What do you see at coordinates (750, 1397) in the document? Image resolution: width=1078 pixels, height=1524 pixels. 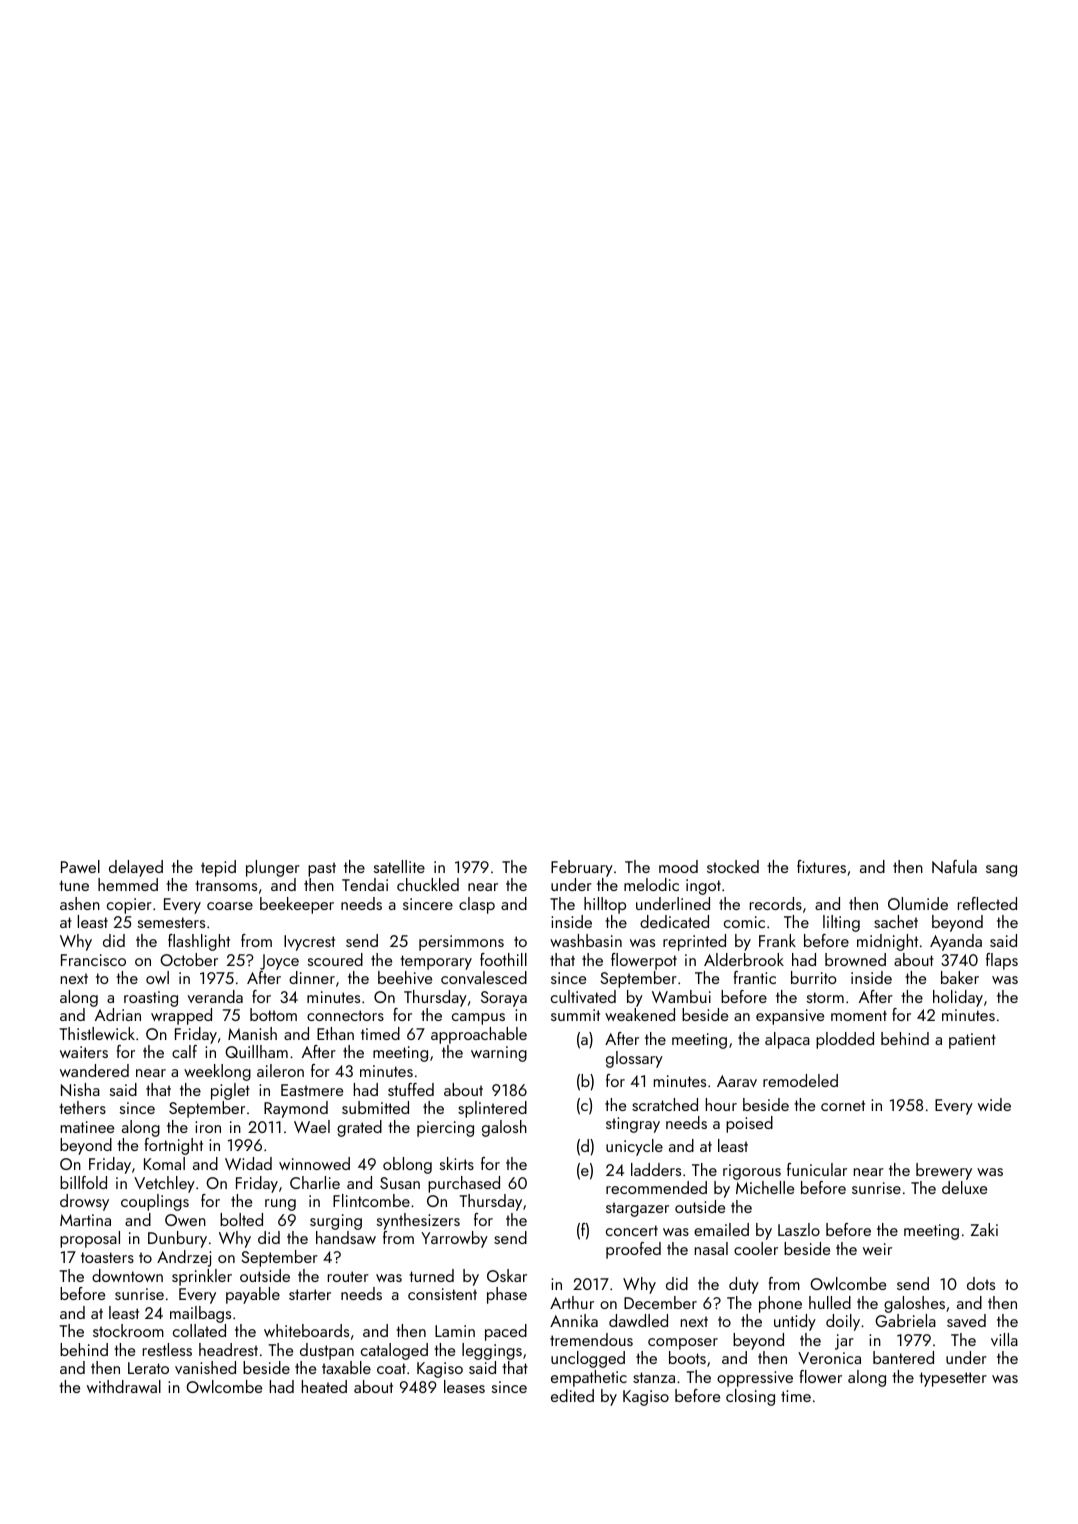 I see `closing` at bounding box center [750, 1397].
